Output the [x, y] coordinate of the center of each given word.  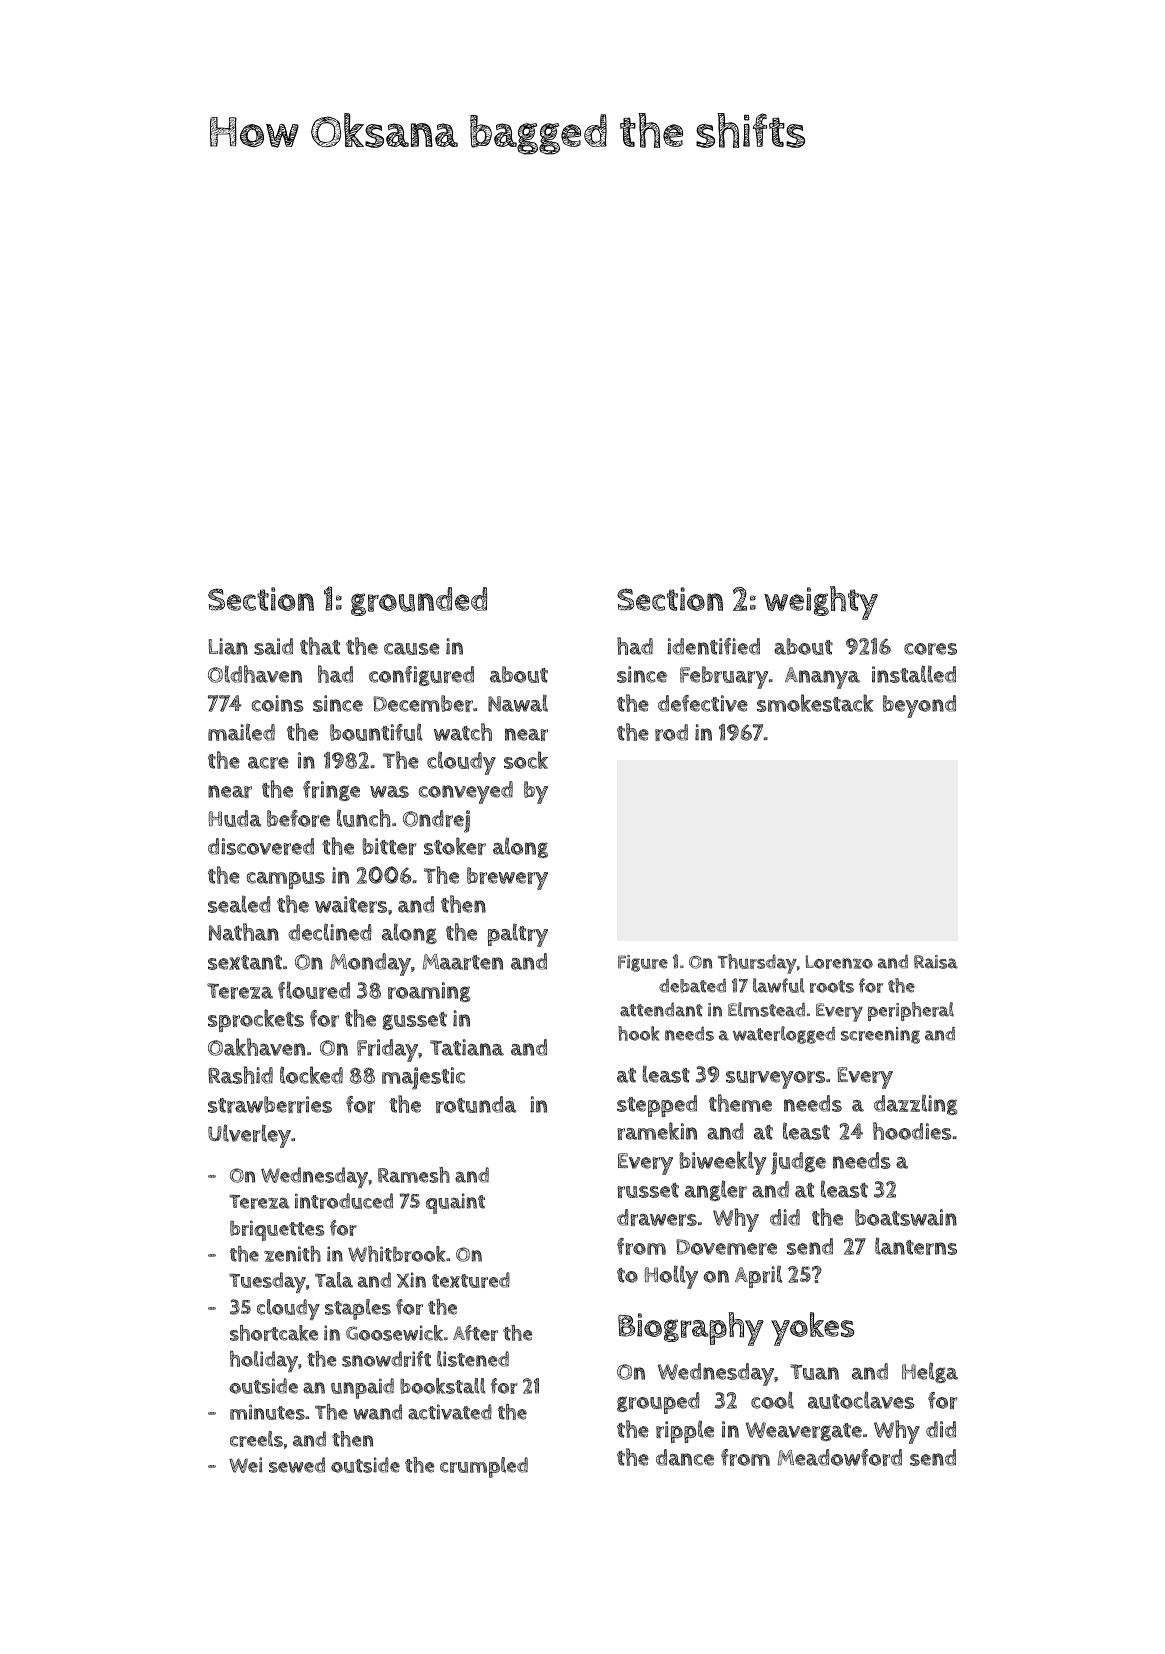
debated [692, 985]
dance [685, 1457]
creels [256, 1439]
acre [268, 763]
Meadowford [839, 1457]
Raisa [936, 962]
